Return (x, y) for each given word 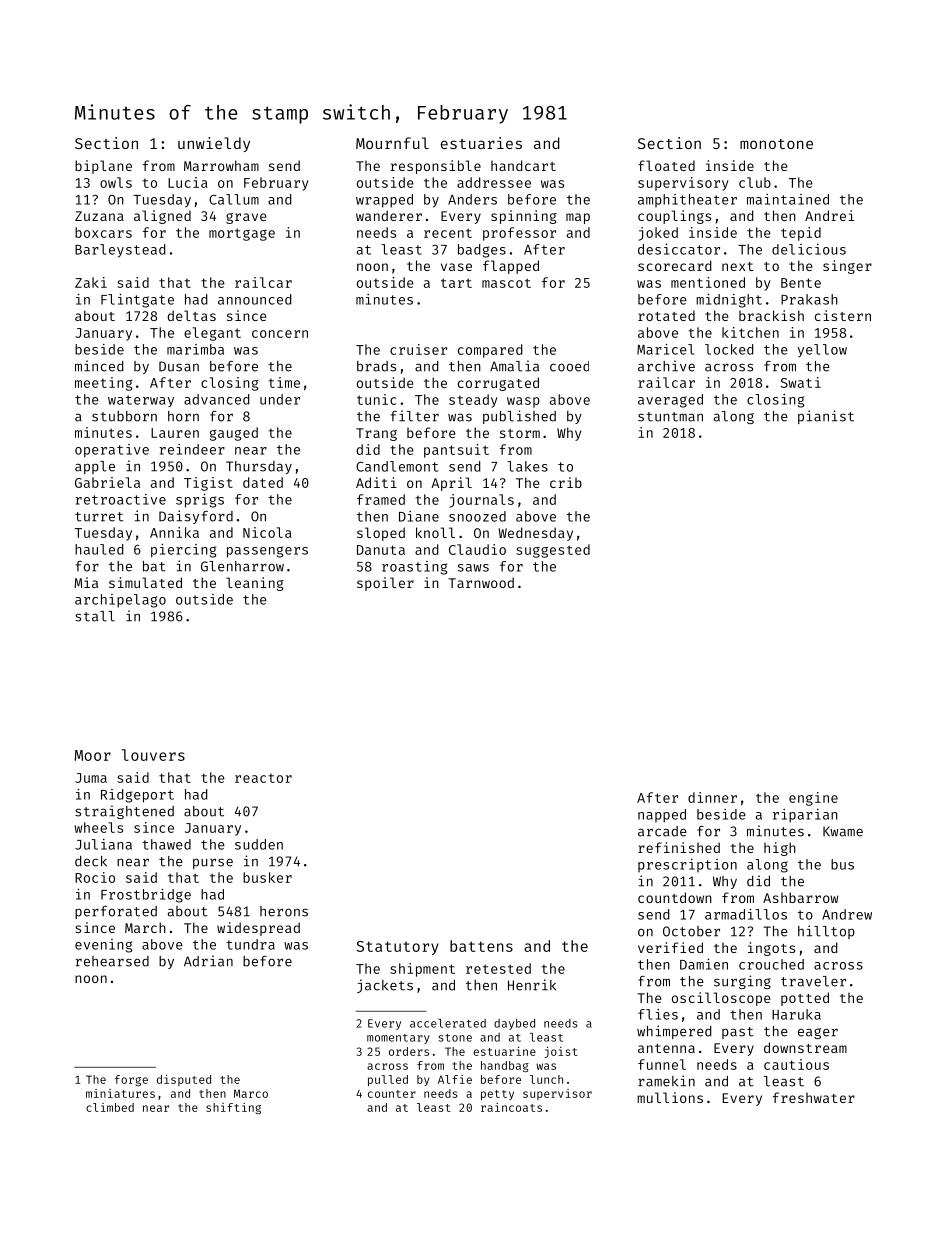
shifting (233, 1108)
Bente (801, 283)
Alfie (455, 1079)
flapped (511, 267)
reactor (263, 778)
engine (813, 799)
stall (95, 616)
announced (255, 299)
